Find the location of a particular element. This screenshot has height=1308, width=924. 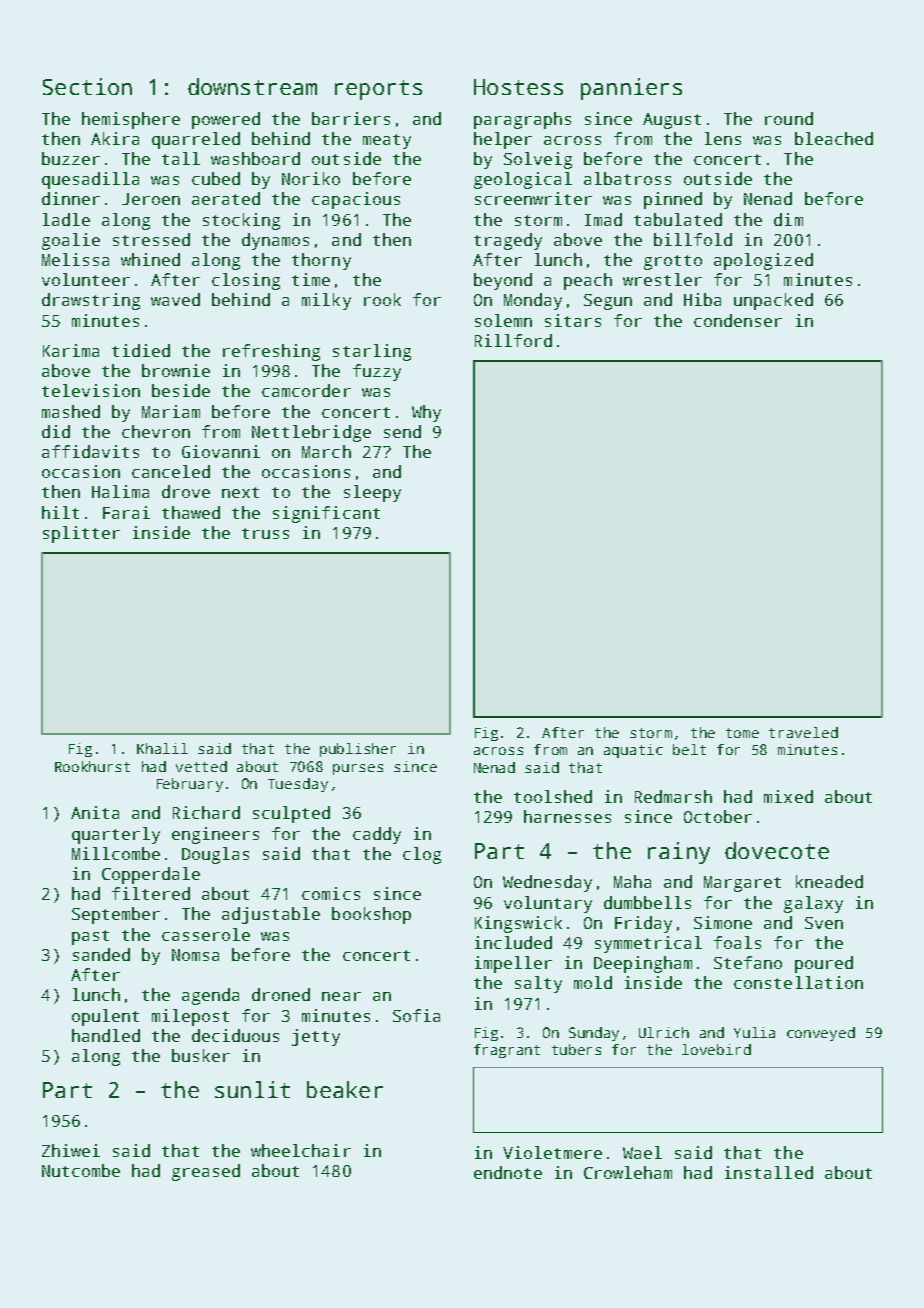

vetted is located at coordinates (201, 766).
